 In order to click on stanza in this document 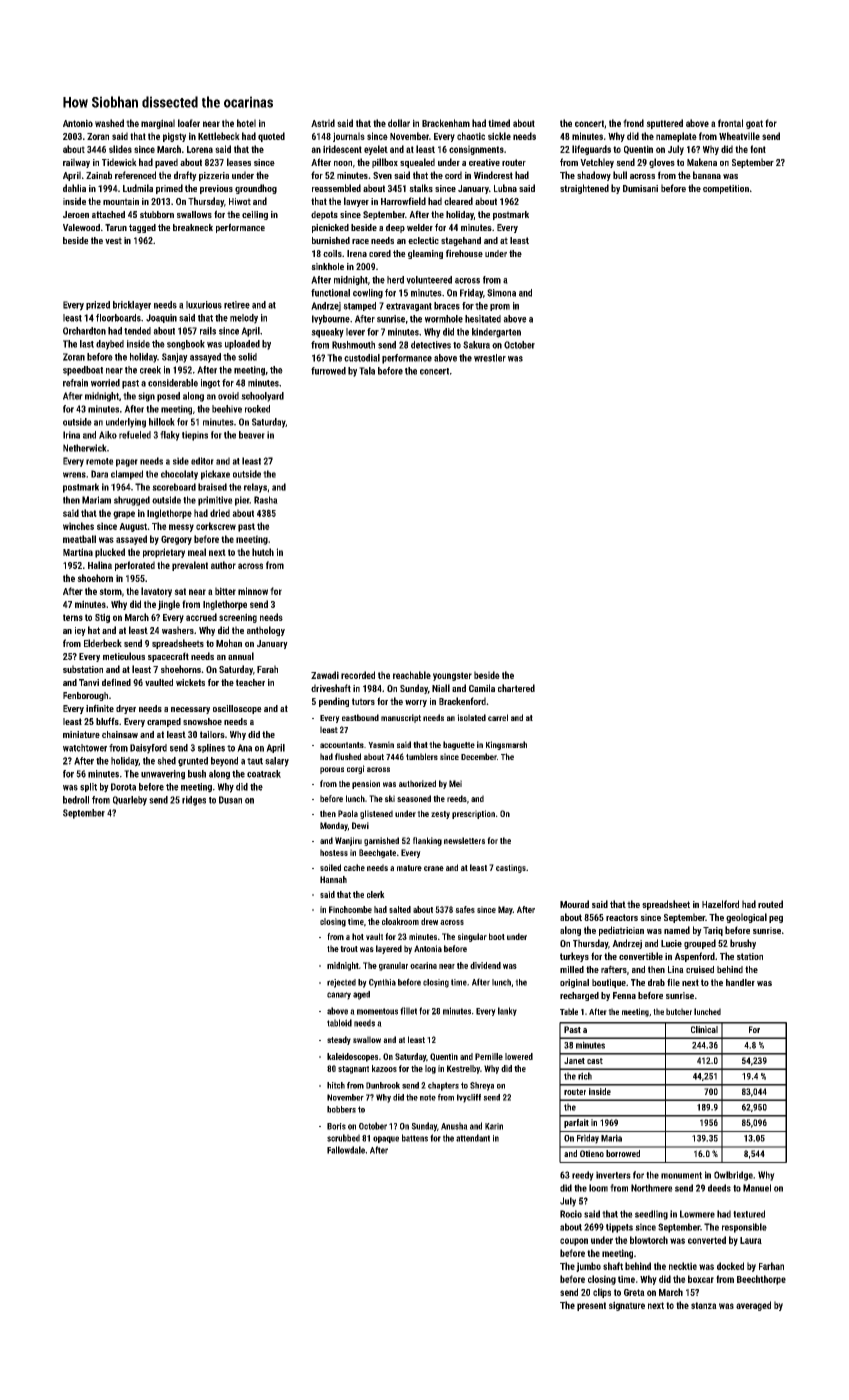, I will do `click(704, 1305)`.
